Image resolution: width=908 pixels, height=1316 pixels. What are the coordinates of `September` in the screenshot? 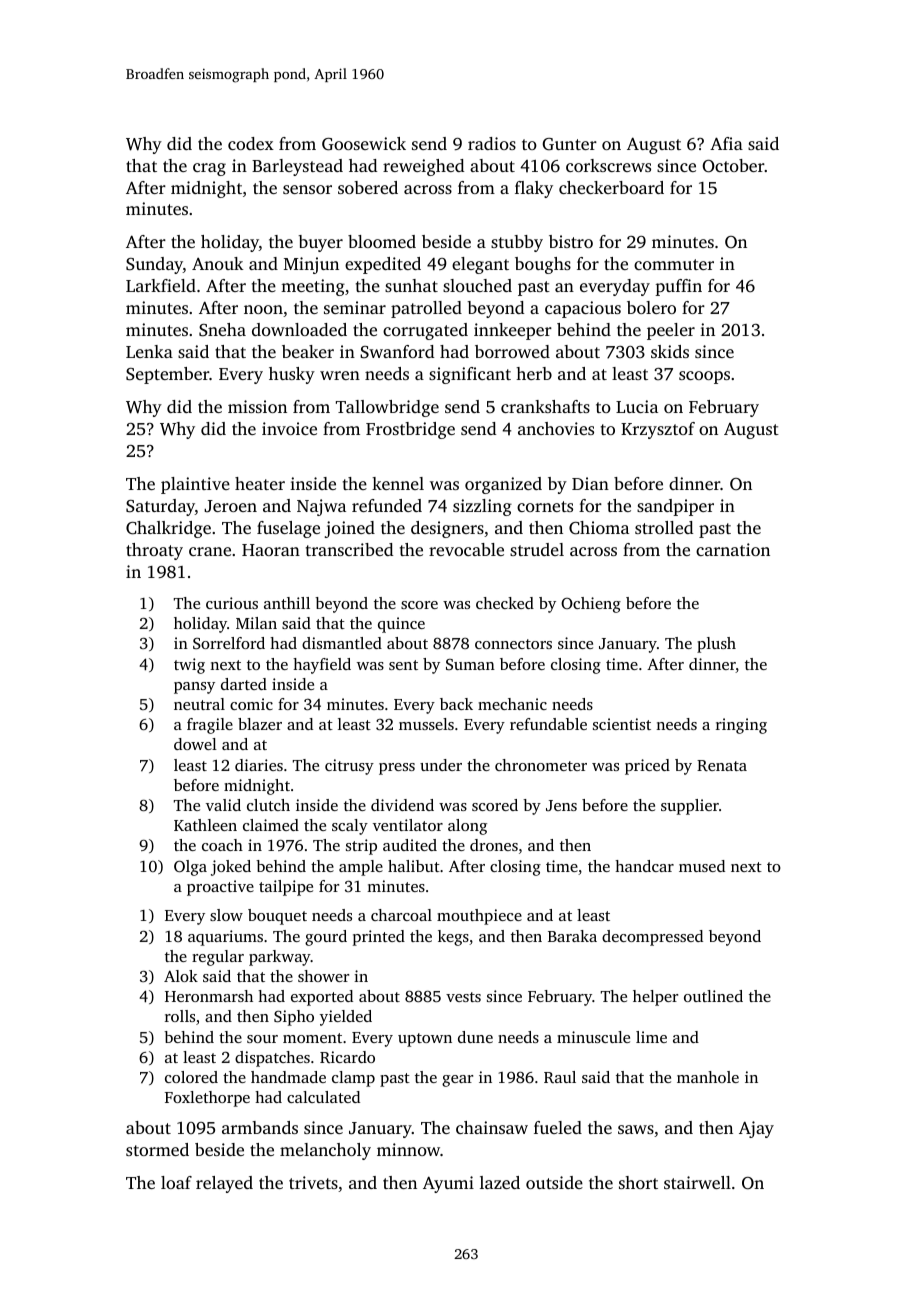 It's located at (167, 375).
